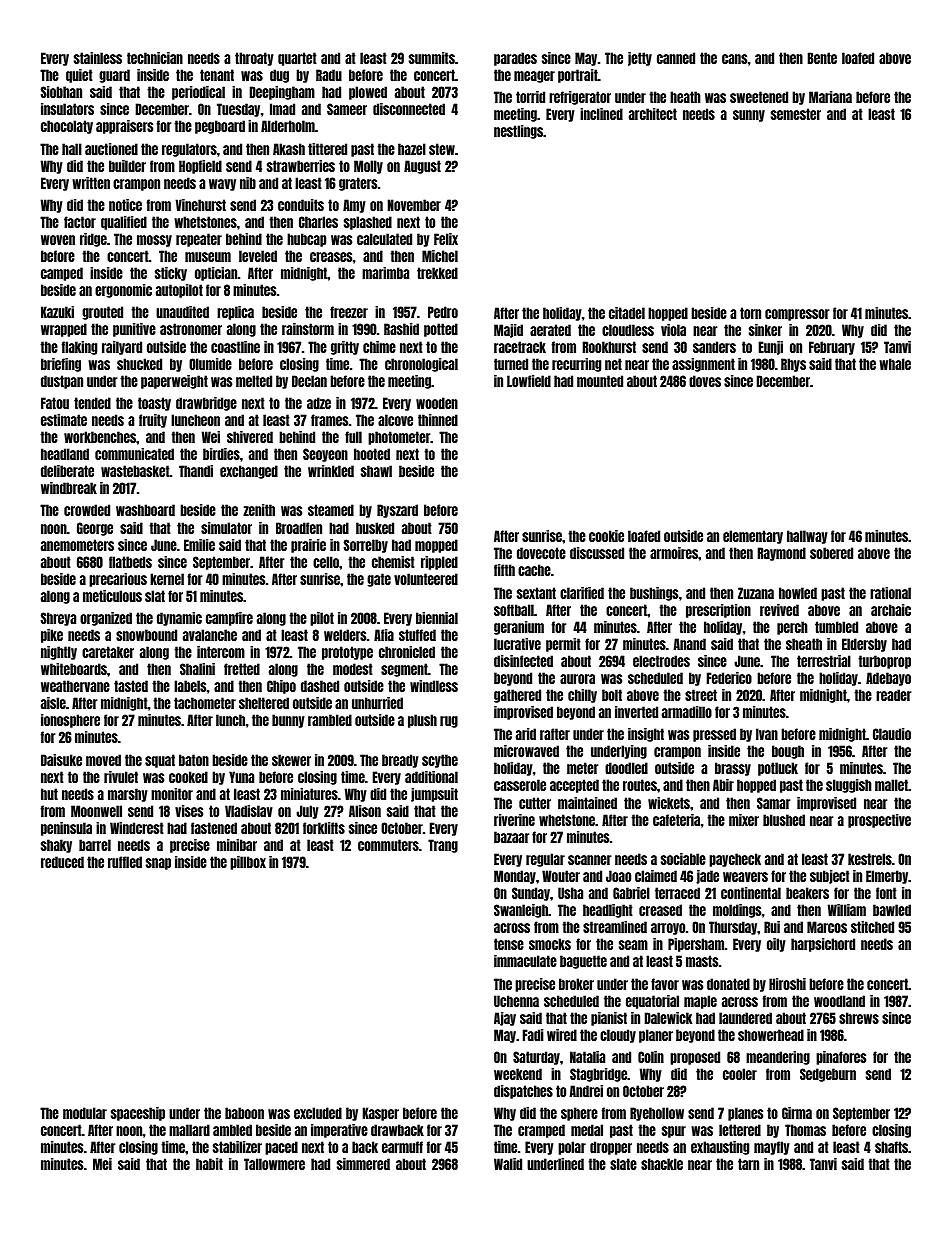 This screenshot has height=1233, width=952. Describe the element at coordinates (238, 110) in the screenshot. I see `Tuesday` at that location.
